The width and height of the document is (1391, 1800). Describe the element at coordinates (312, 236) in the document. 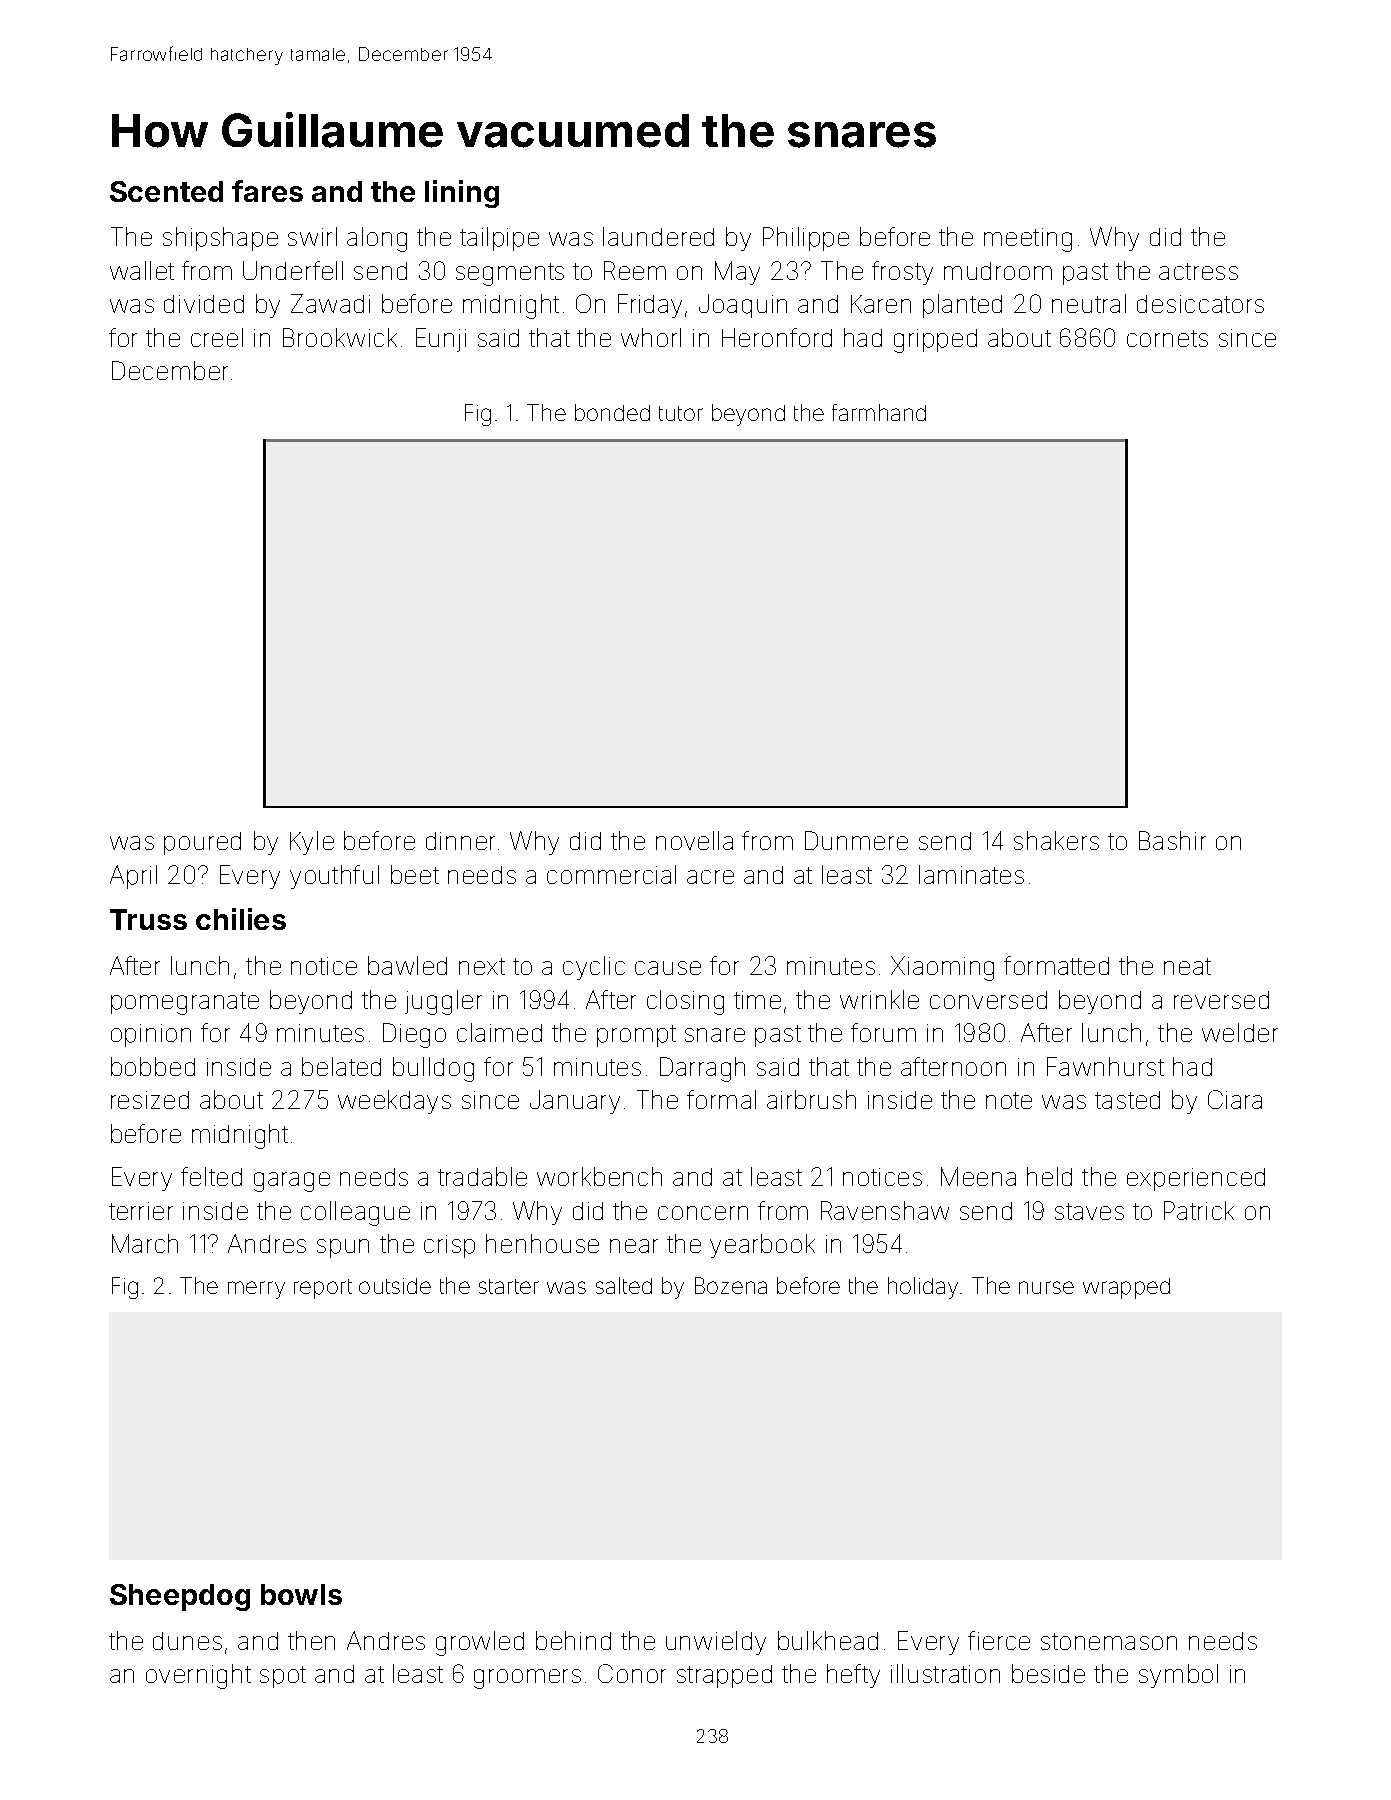

I see `swirl` at that location.
